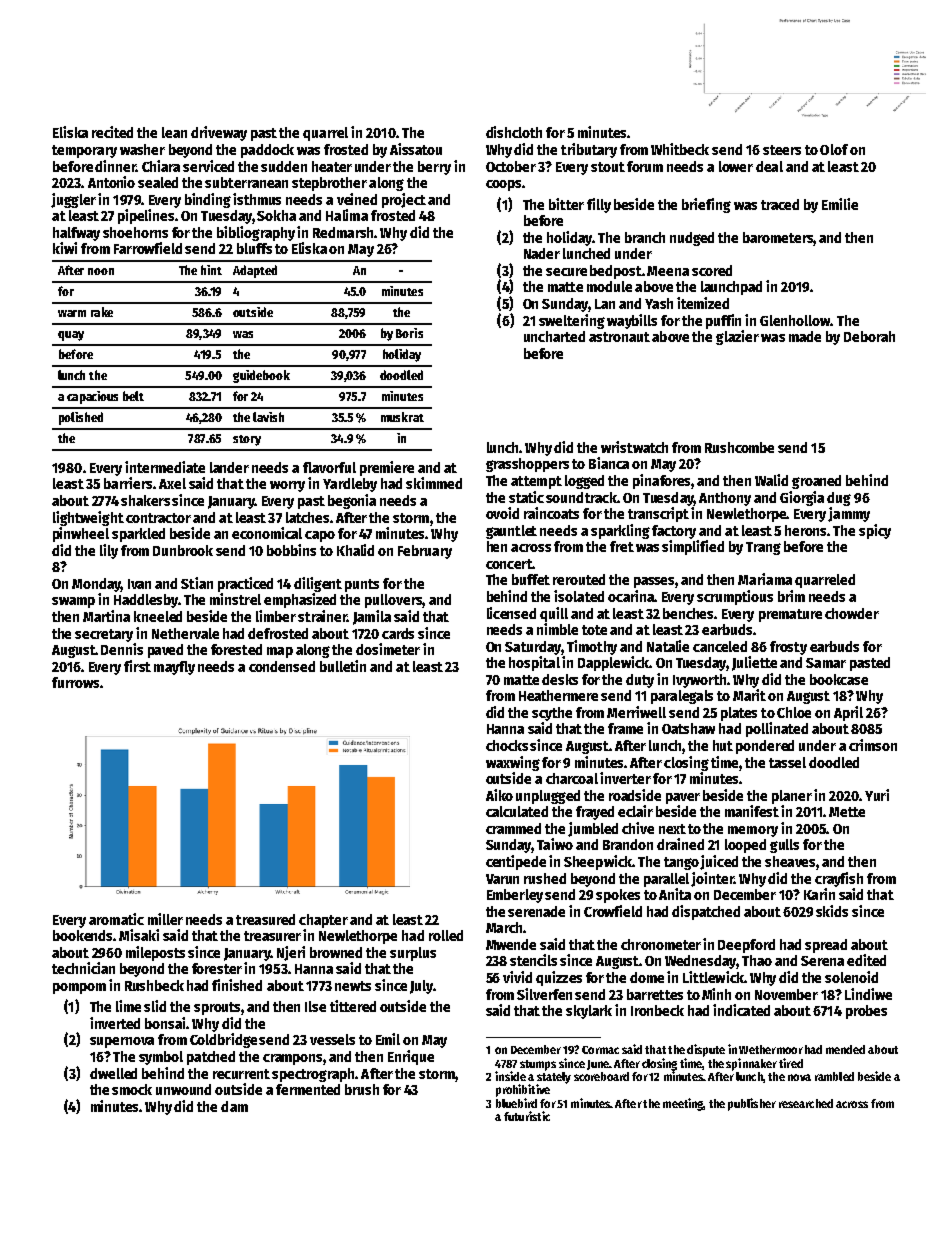 Image resolution: width=952 pixels, height=1233 pixels. What do you see at coordinates (287, 486) in the screenshot?
I see `worry` at bounding box center [287, 486].
